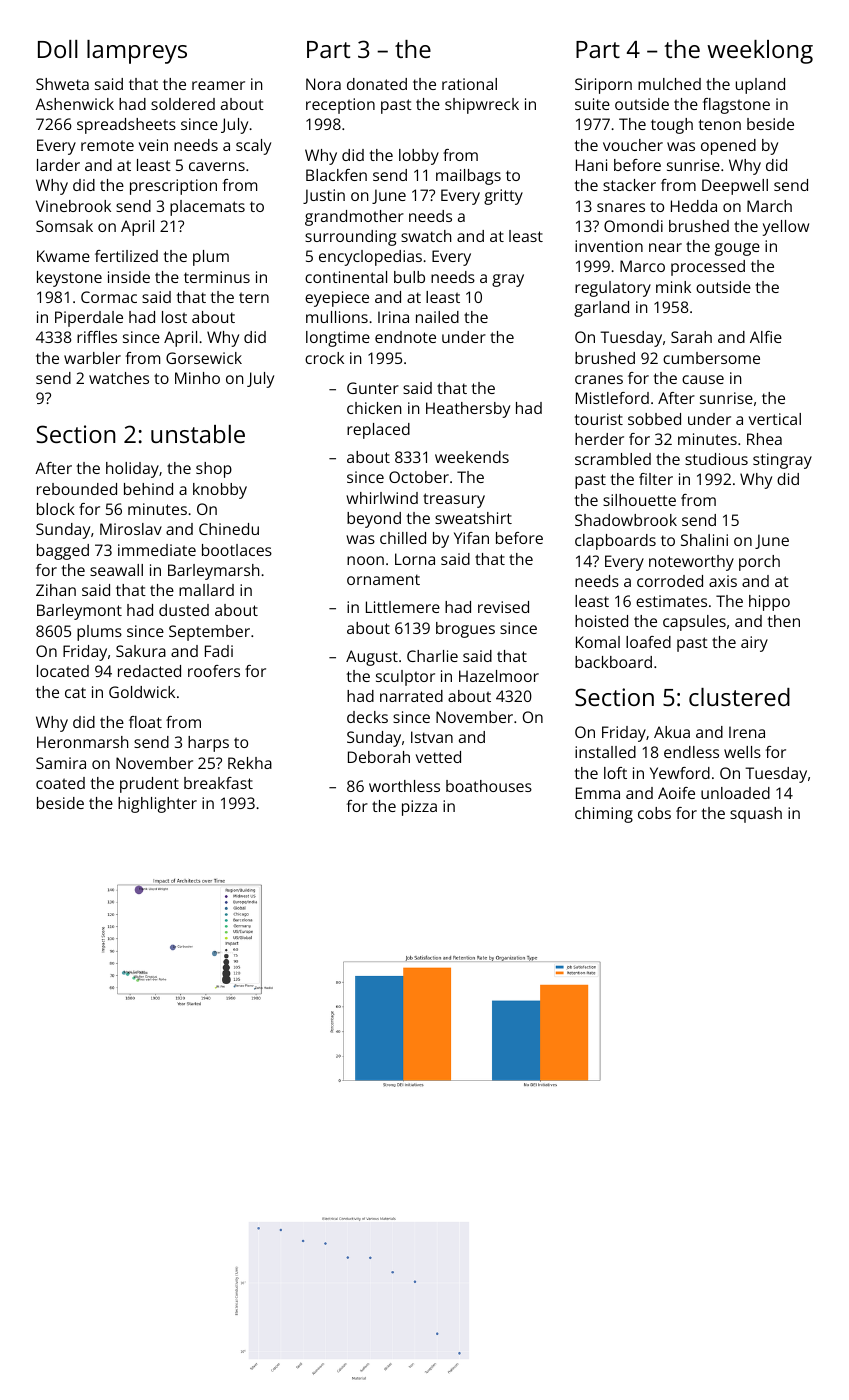  What do you see at coordinates (760, 52) in the screenshot?
I see `weeklong` at bounding box center [760, 52].
